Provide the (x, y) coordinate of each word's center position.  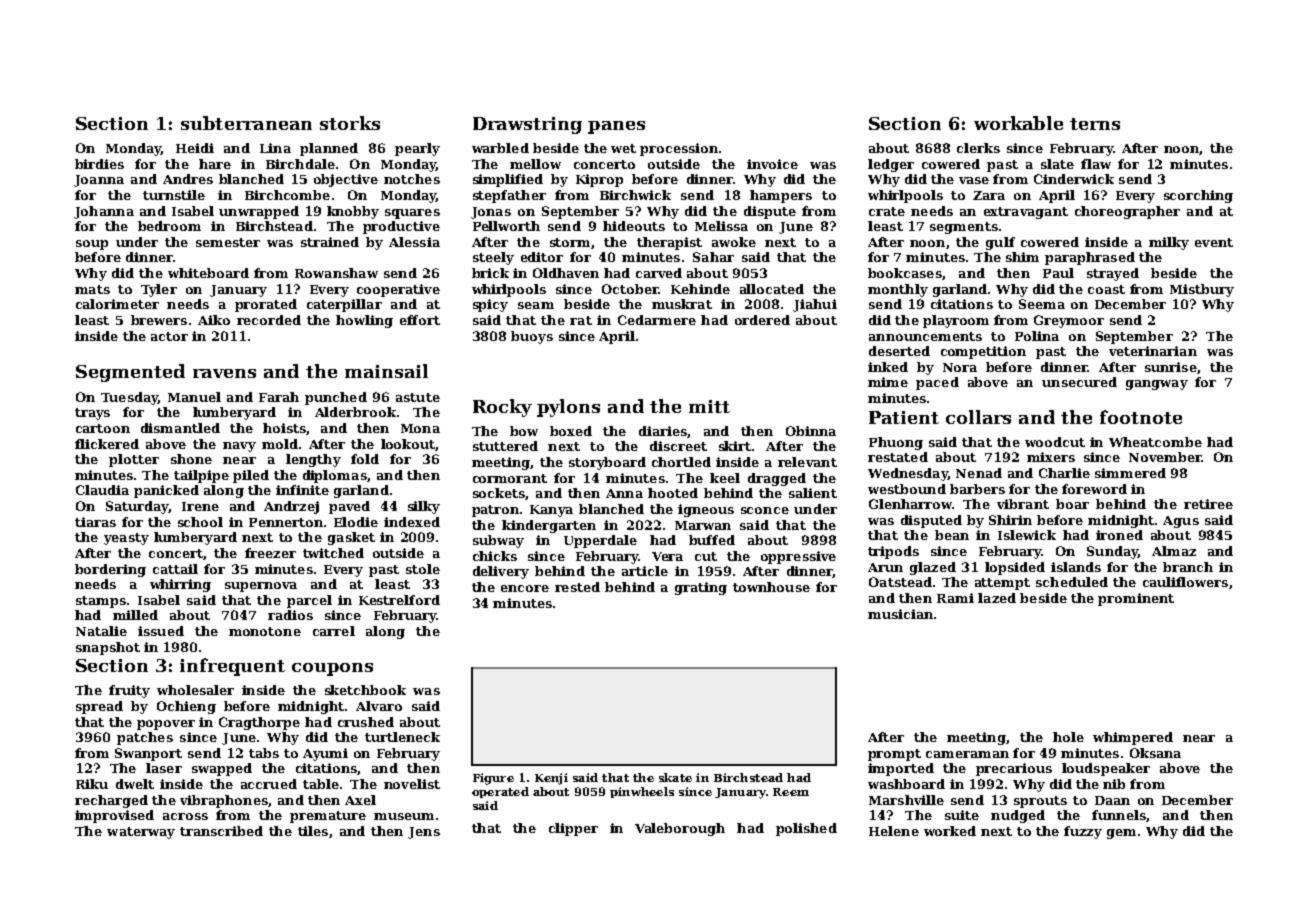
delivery (501, 572)
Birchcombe (287, 195)
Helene (894, 831)
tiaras (95, 522)
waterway (141, 833)
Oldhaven (566, 273)
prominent (1136, 599)
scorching (1198, 196)
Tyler (159, 290)
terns (1095, 124)
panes (616, 127)
